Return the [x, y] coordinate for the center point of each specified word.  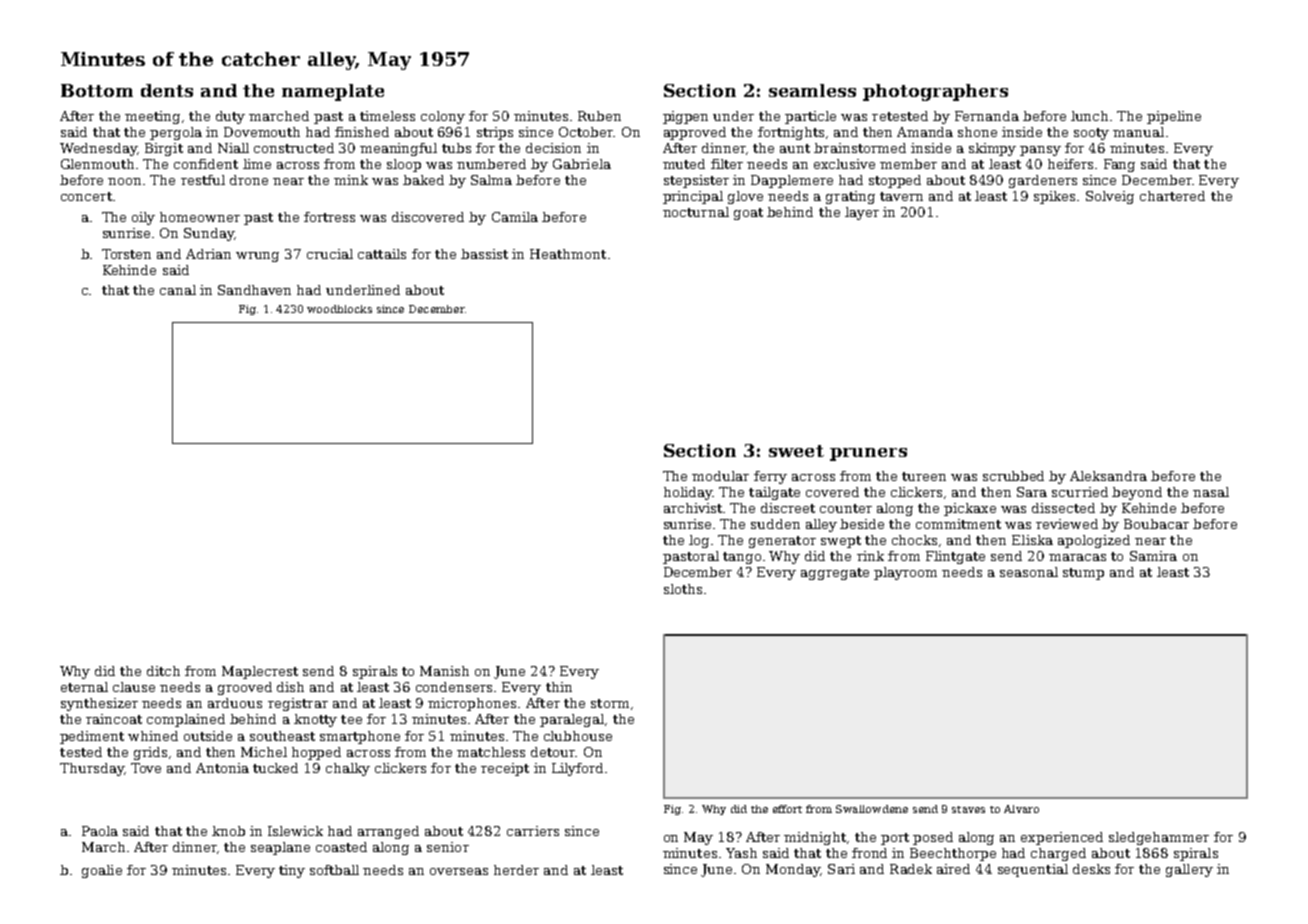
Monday [793, 870]
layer [862, 213]
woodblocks [339, 309]
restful [203, 180]
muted [684, 164]
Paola [100, 831]
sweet [796, 451]
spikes [1054, 197]
